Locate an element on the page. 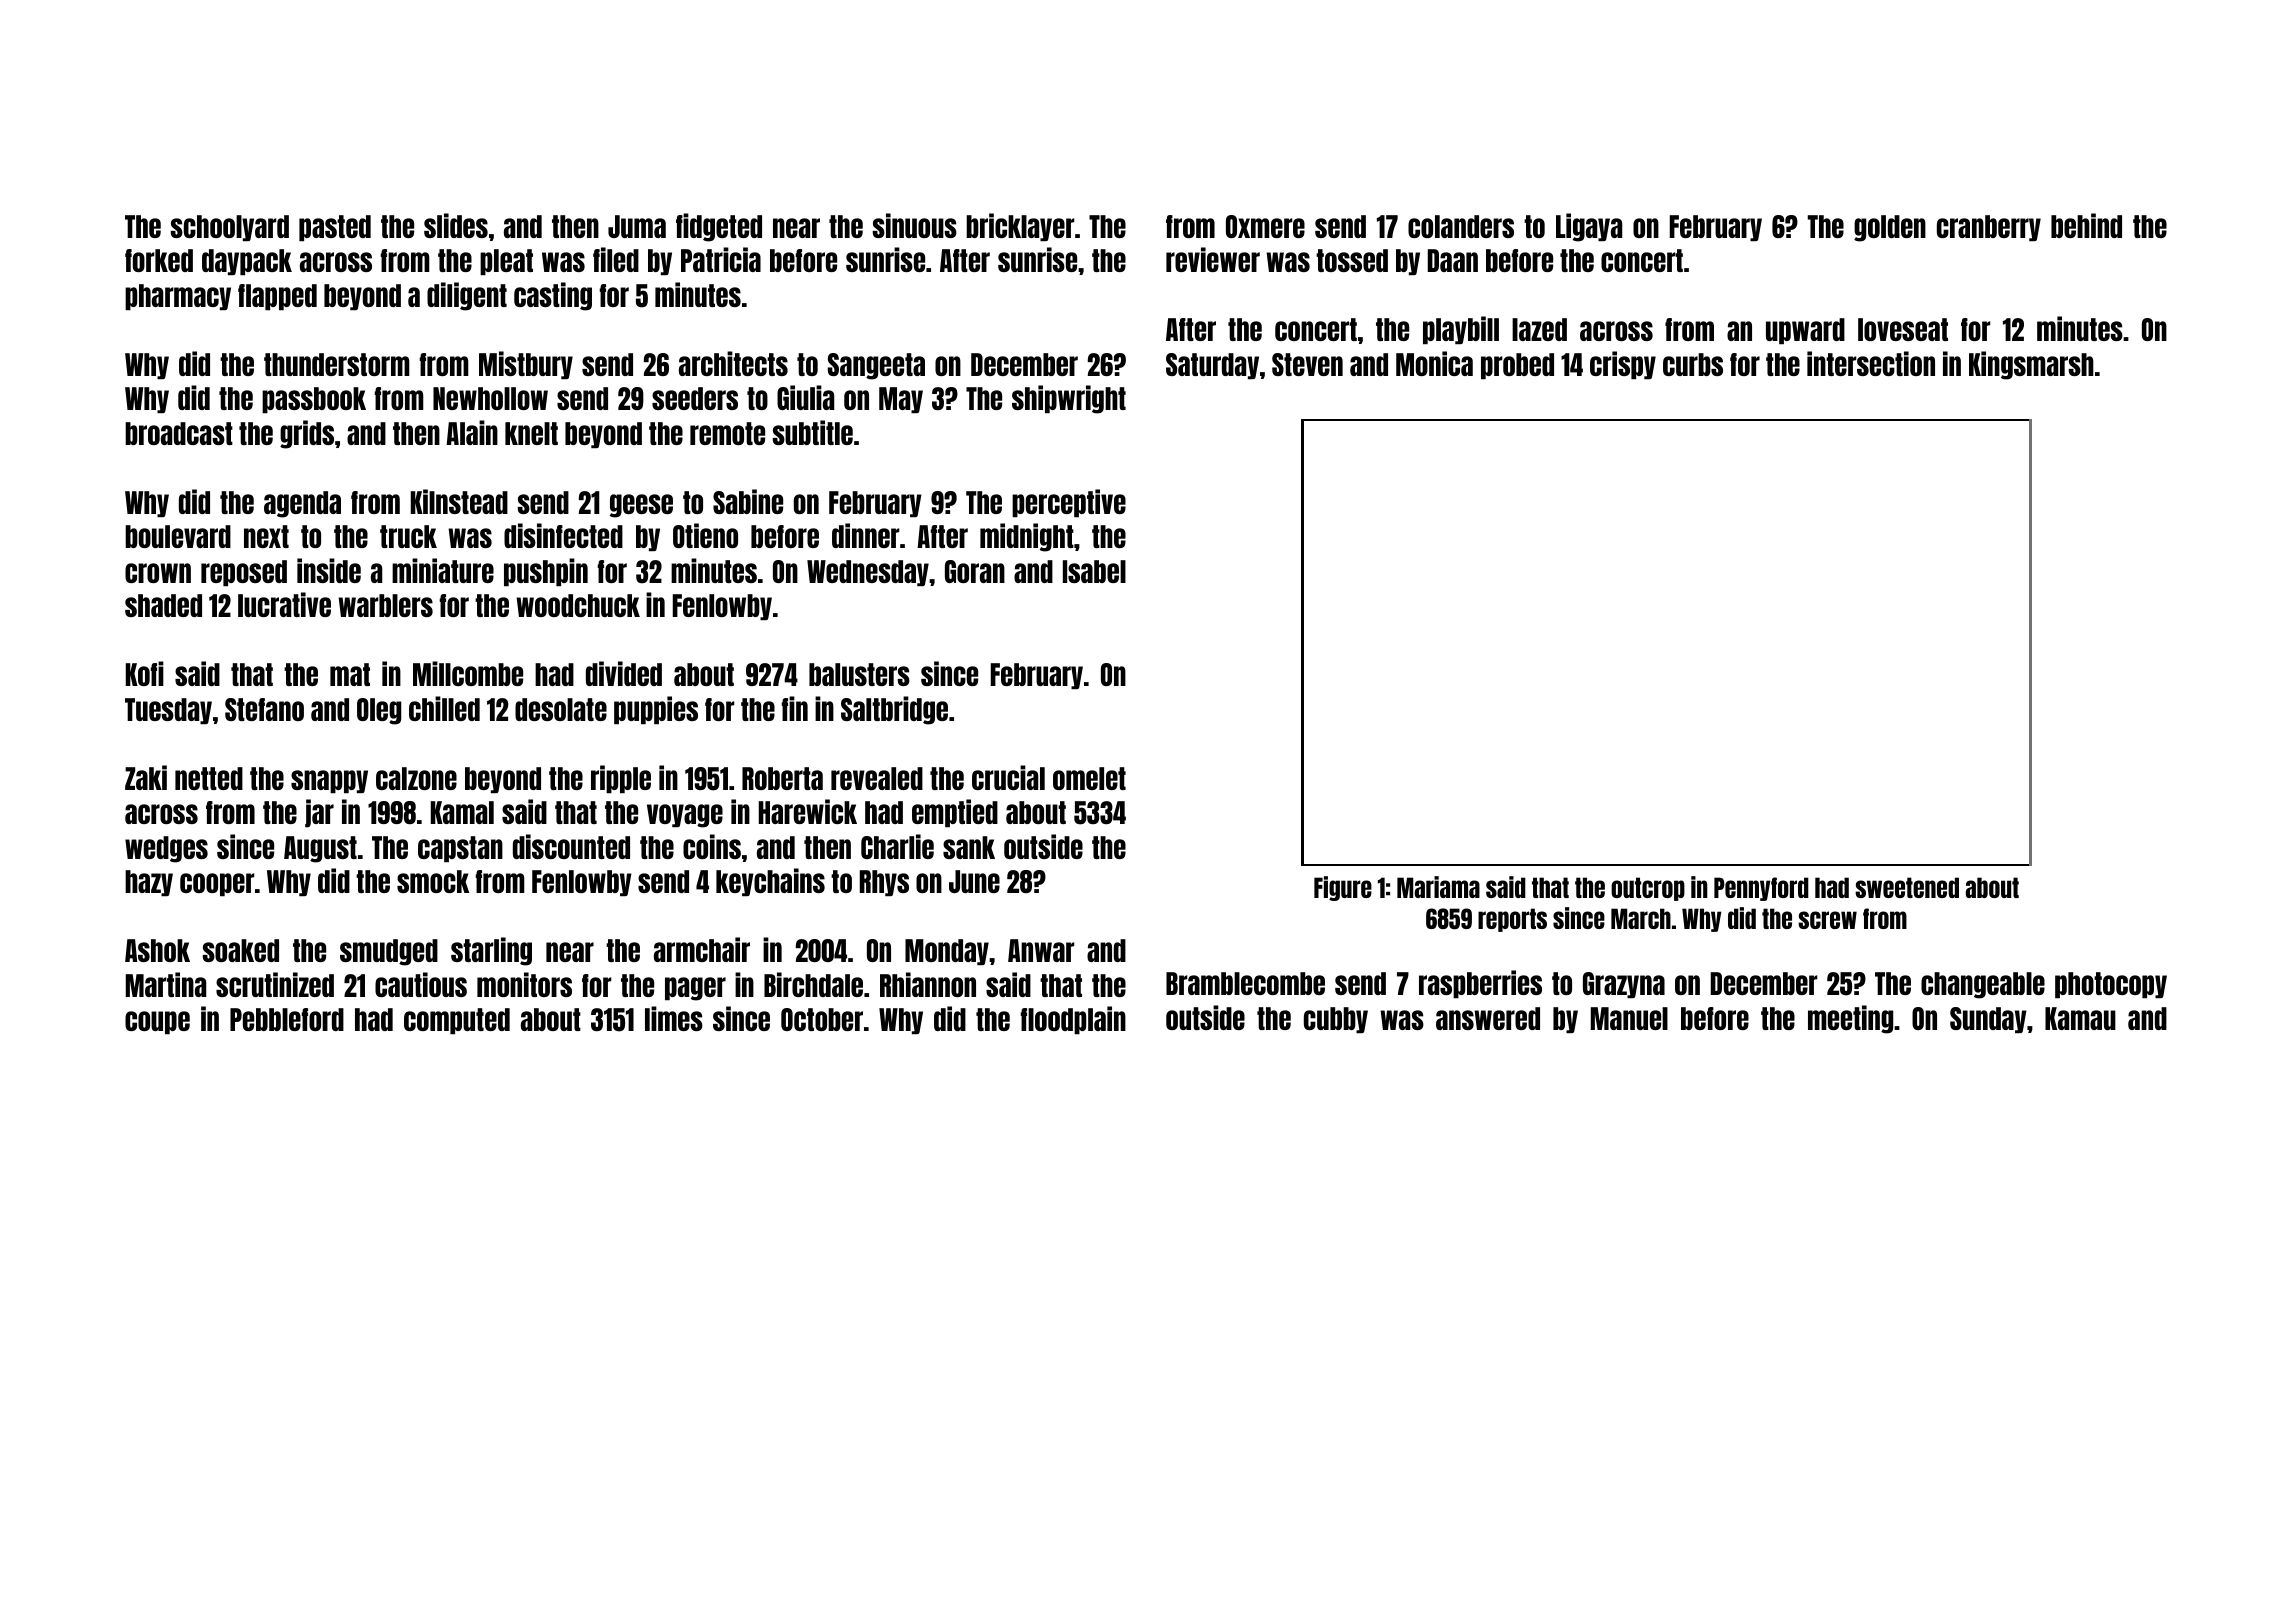 The image size is (2292, 1620). mat is located at coordinates (350, 674).
